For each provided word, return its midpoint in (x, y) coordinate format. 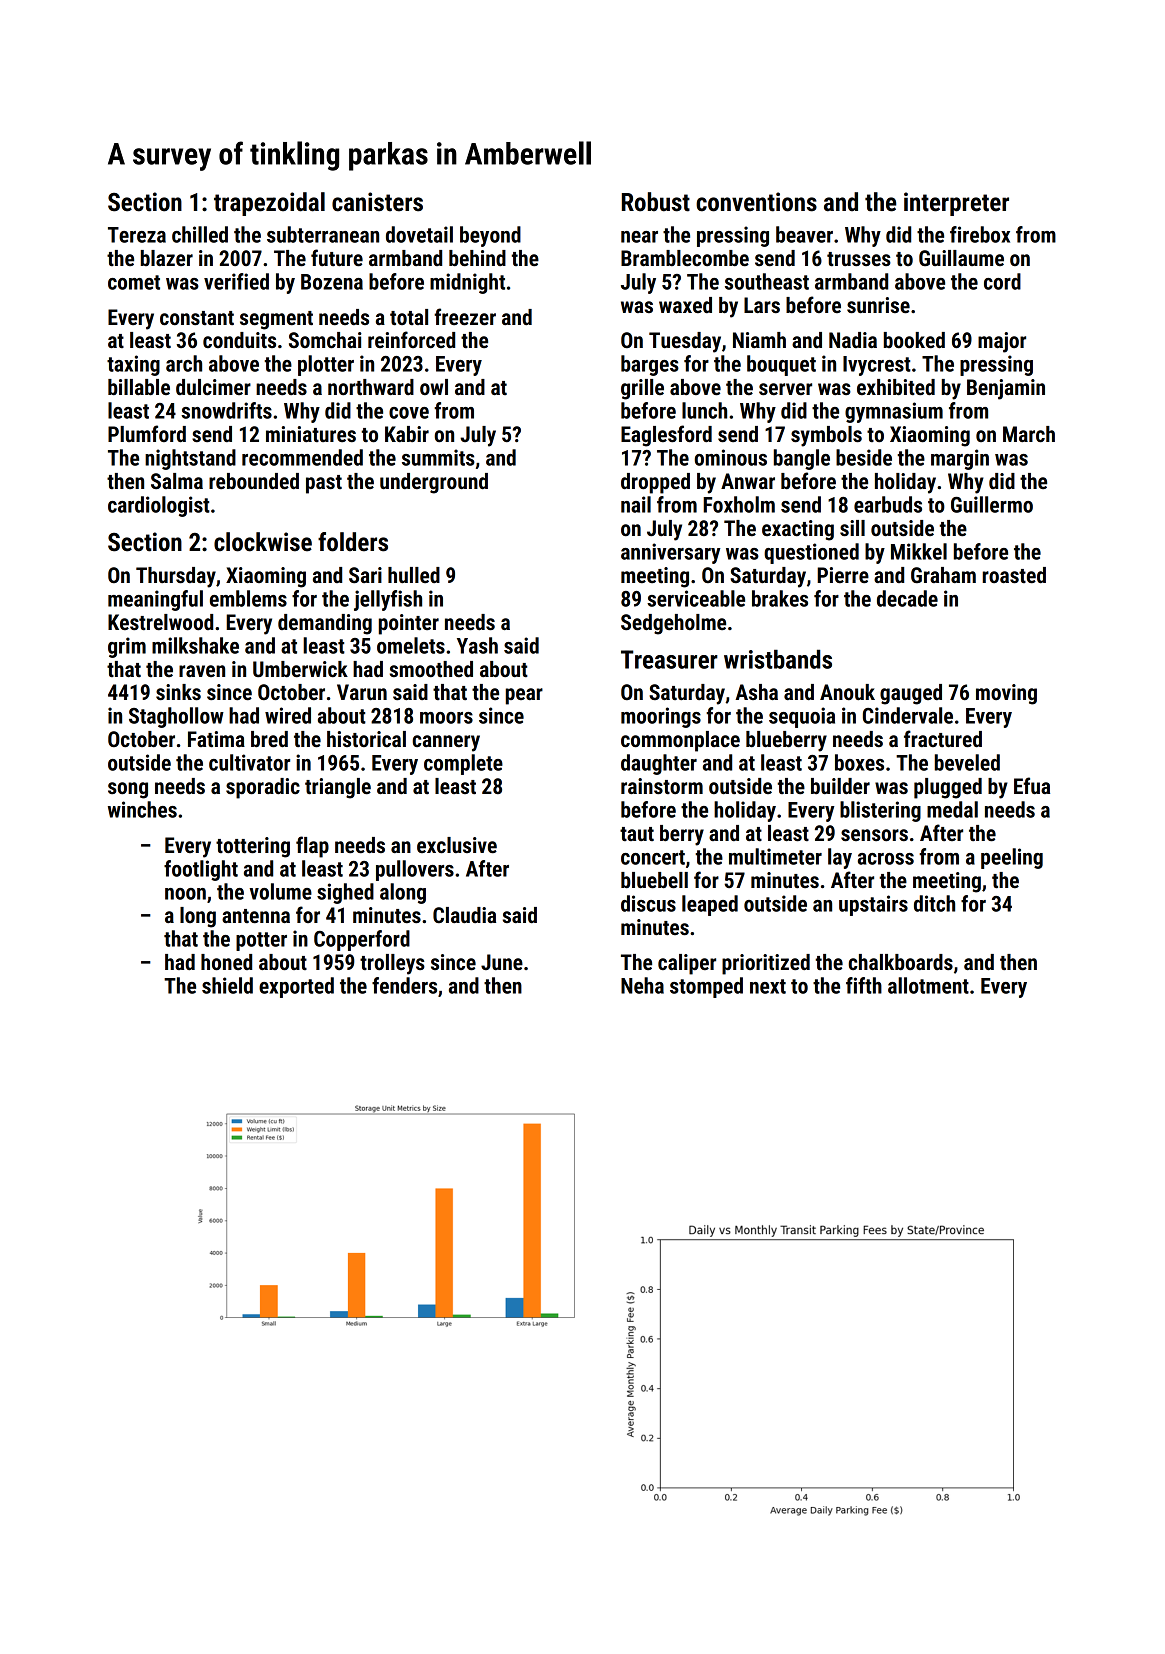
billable (139, 387)
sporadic (263, 788)
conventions (756, 202)
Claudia (464, 915)
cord (1002, 281)
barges (650, 365)
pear (524, 696)
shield (227, 985)
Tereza (137, 235)
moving (1006, 694)
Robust (656, 202)
